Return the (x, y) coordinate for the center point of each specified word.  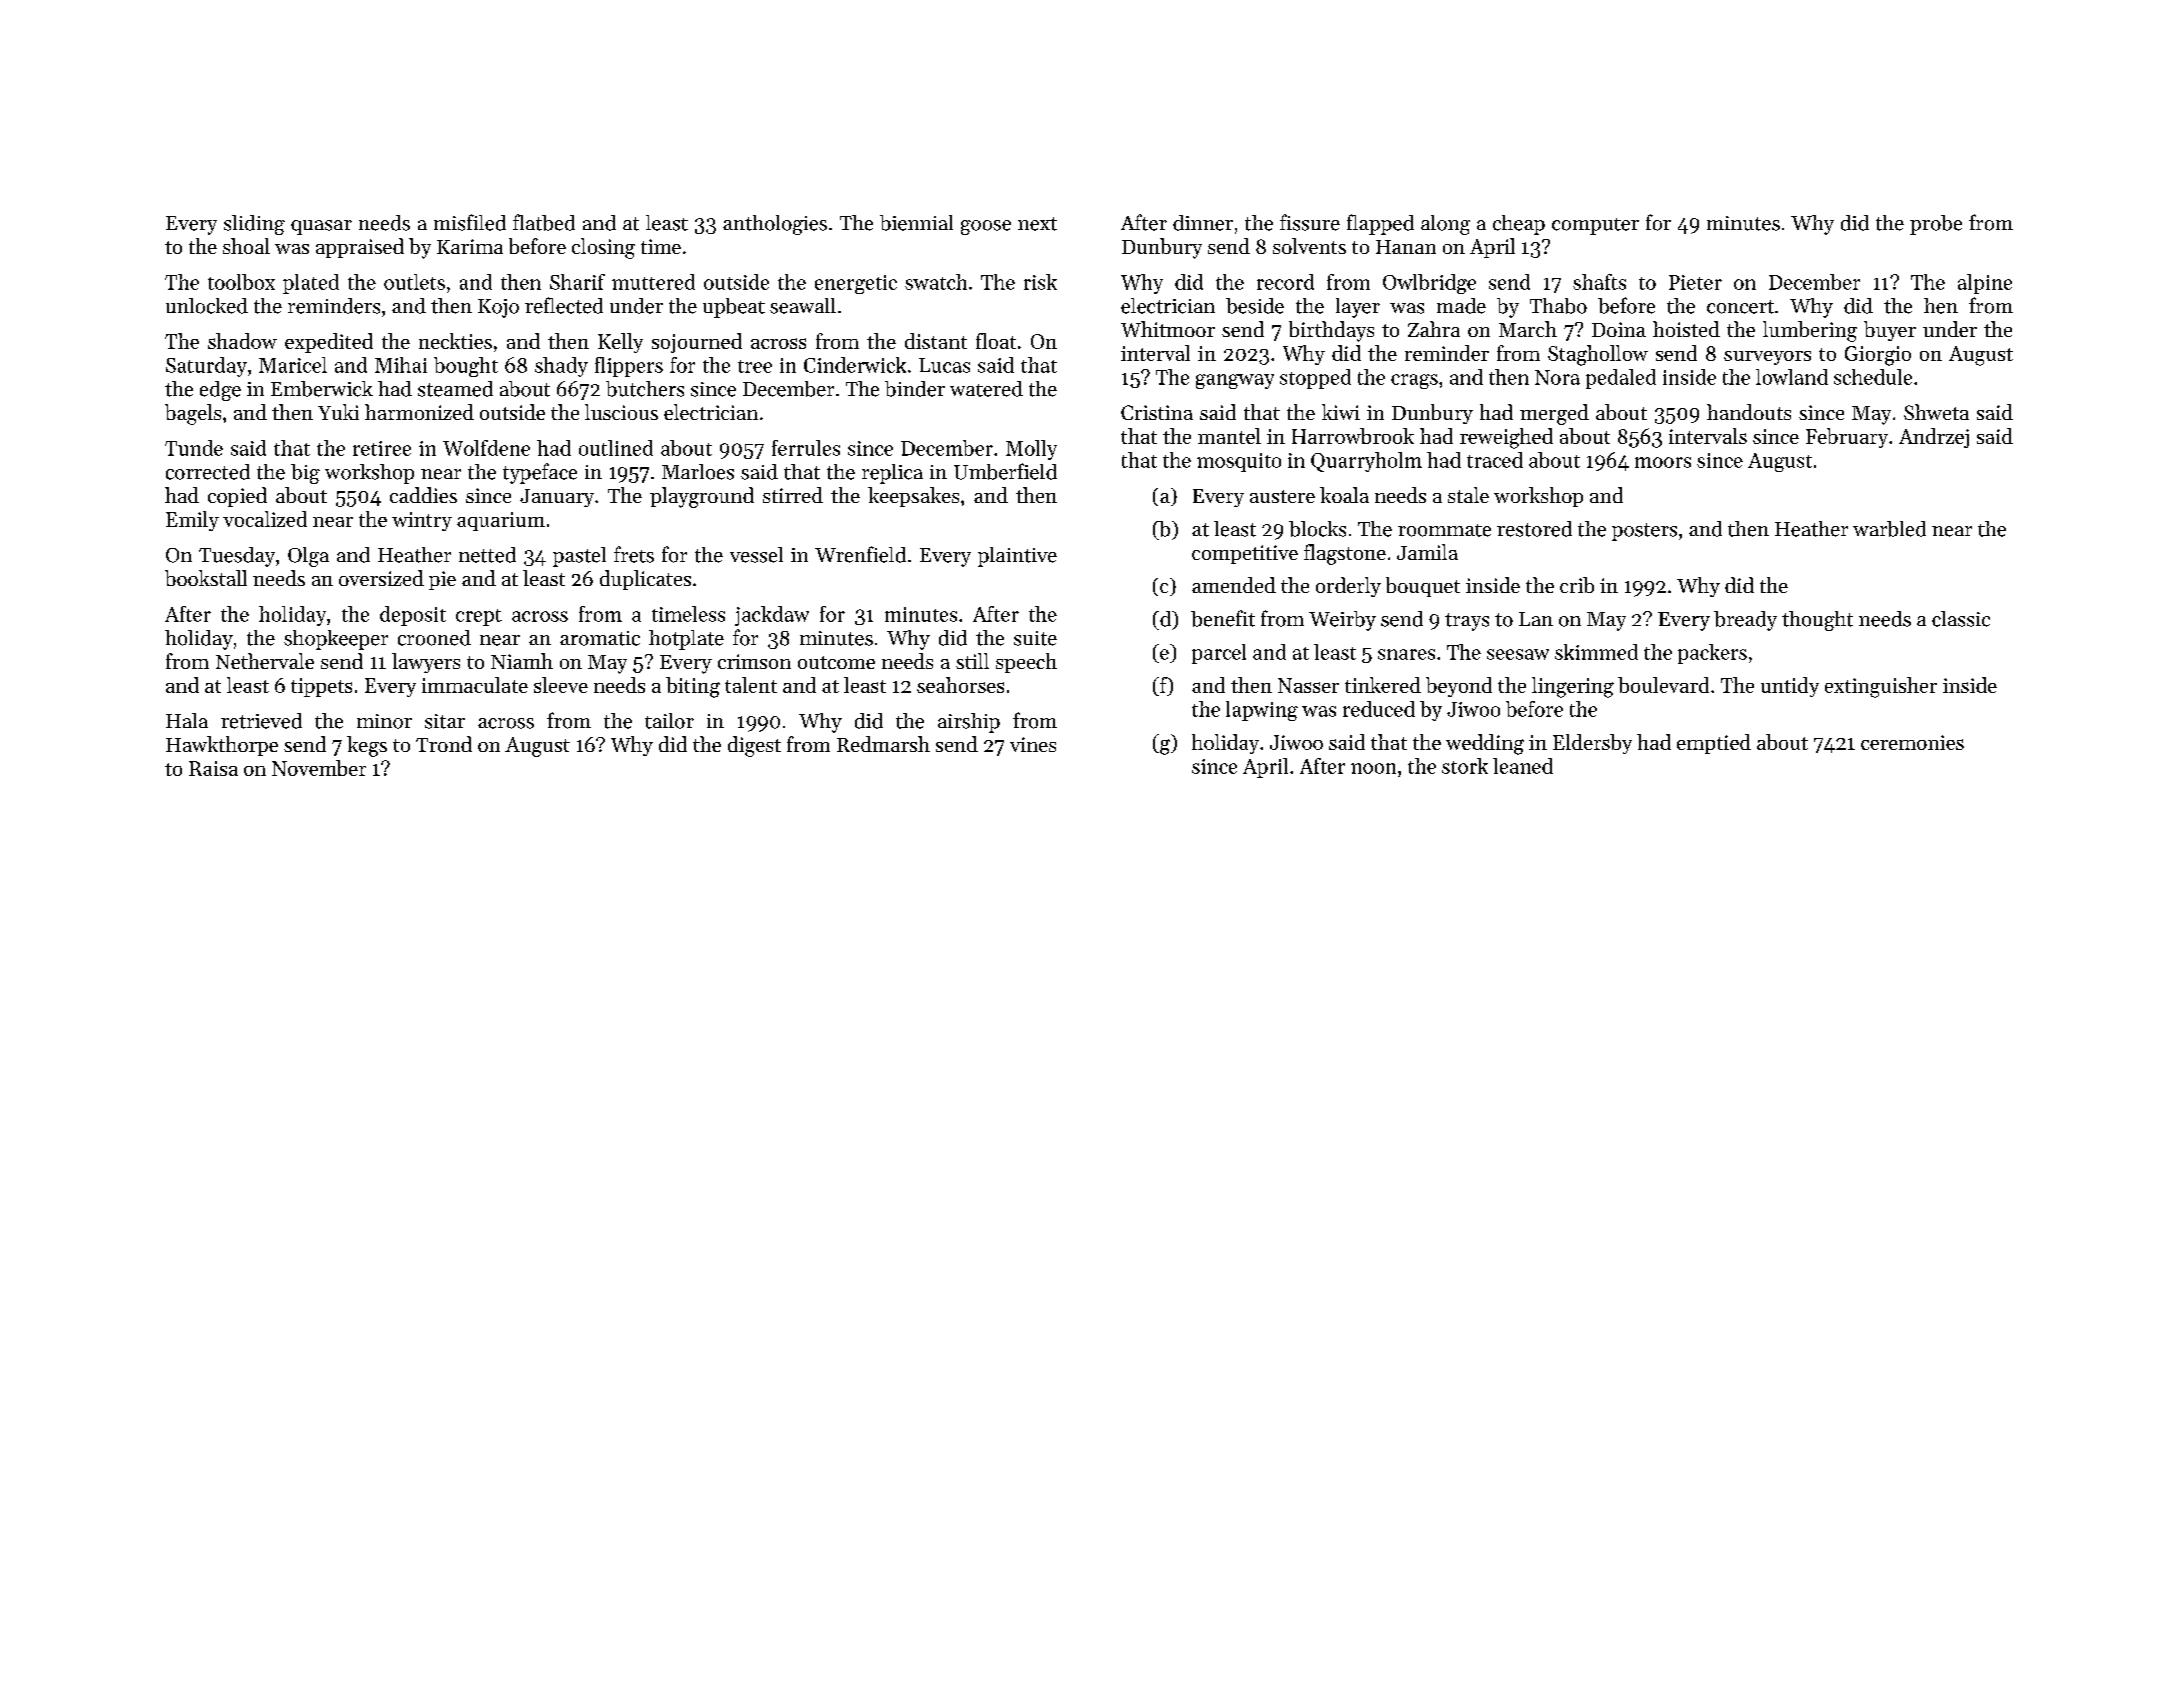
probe (1936, 225)
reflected (564, 305)
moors (1663, 462)
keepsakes (913, 497)
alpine (1985, 284)
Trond (444, 744)
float (996, 341)
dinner (1203, 223)
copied (237, 497)
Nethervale (265, 661)
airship (969, 723)
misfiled (470, 222)
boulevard (1663, 685)
